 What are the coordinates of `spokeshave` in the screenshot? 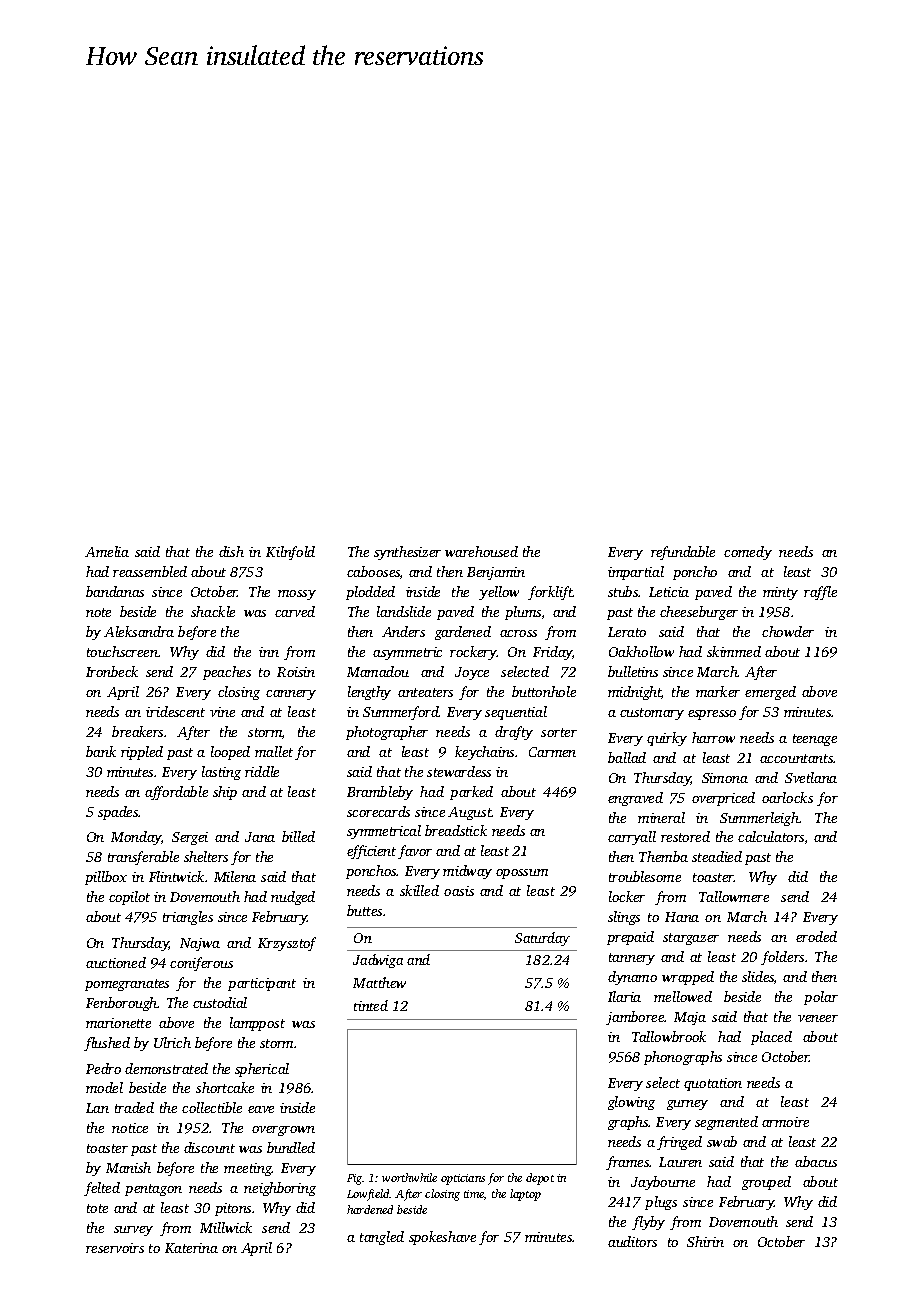 It's located at (442, 1238).
